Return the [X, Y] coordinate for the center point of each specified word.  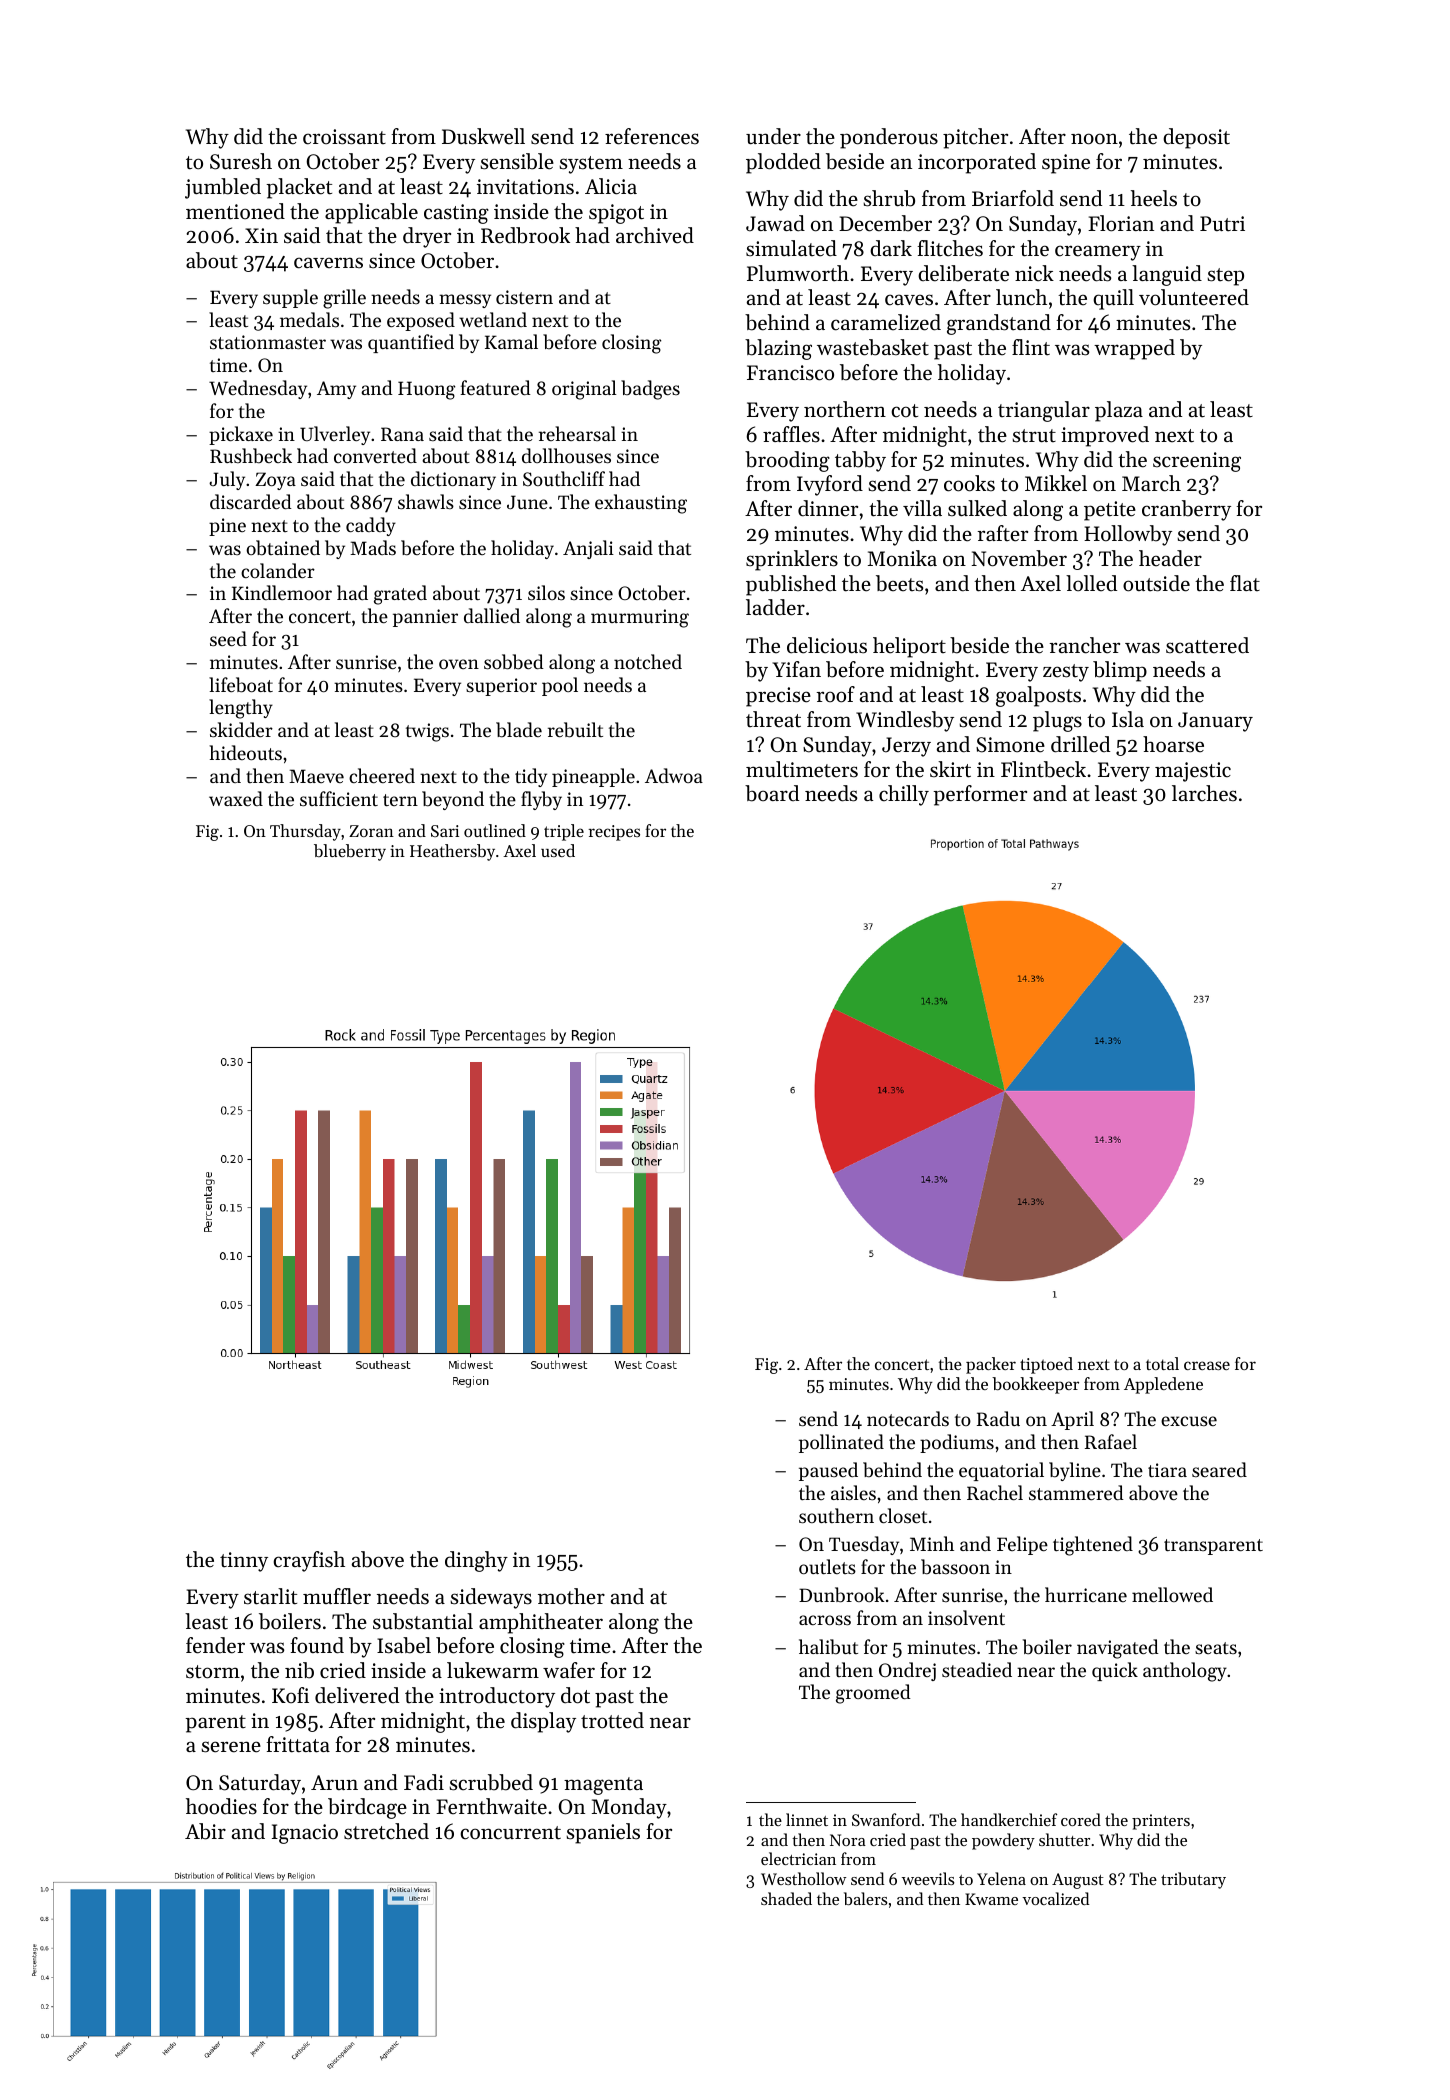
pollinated [841, 1443]
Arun [334, 1782]
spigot [616, 214]
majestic [1193, 772]
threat [773, 719]
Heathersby [452, 852]
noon [1094, 139]
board [772, 793]
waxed [236, 798]
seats [1216, 1648]
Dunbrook [841, 1595]
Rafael [1111, 1441]
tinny [244, 1562]
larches [1204, 793]
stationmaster [268, 342]
